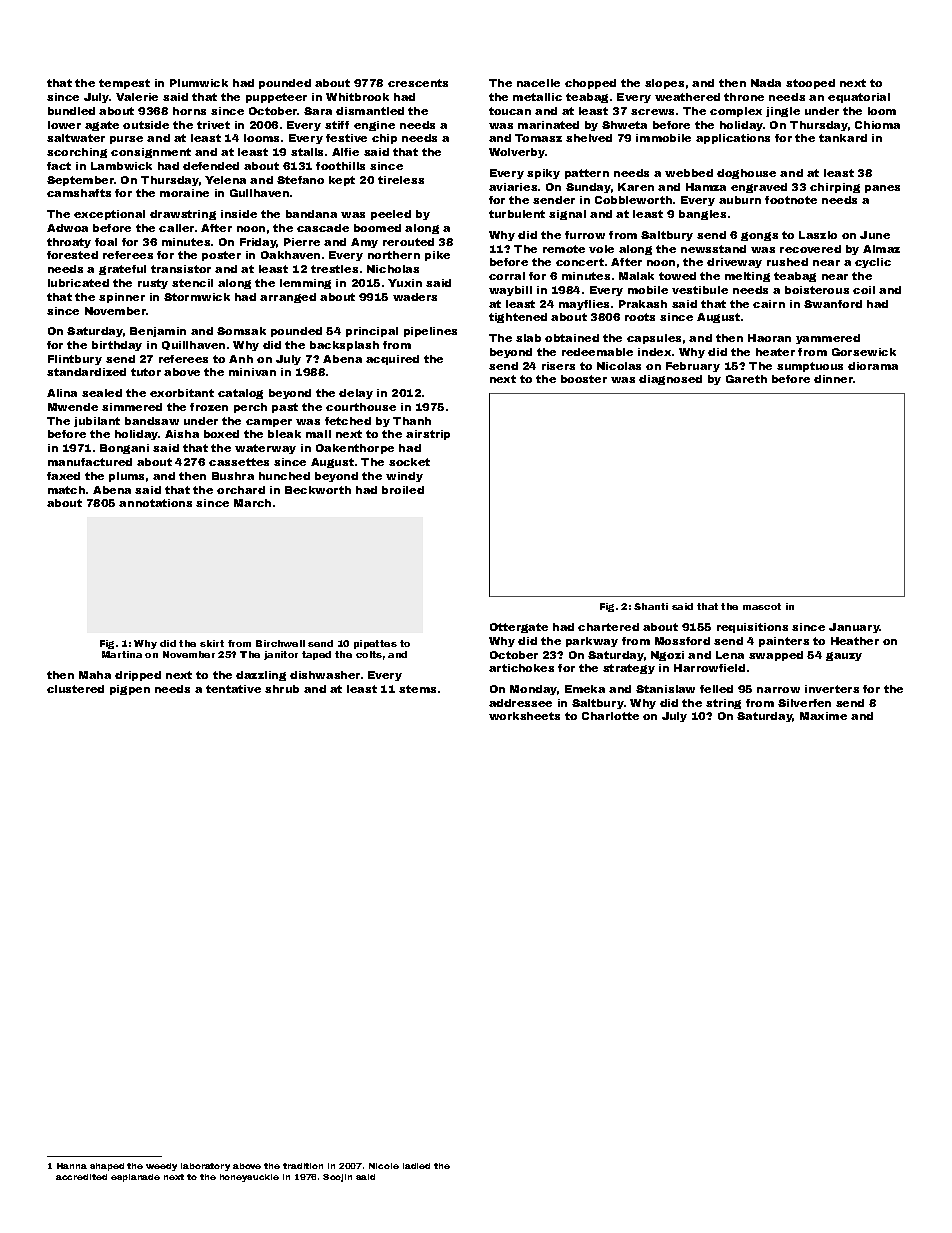 Image resolution: width=952 pixels, height=1233 pixels. I want to click on corral, so click(507, 276).
